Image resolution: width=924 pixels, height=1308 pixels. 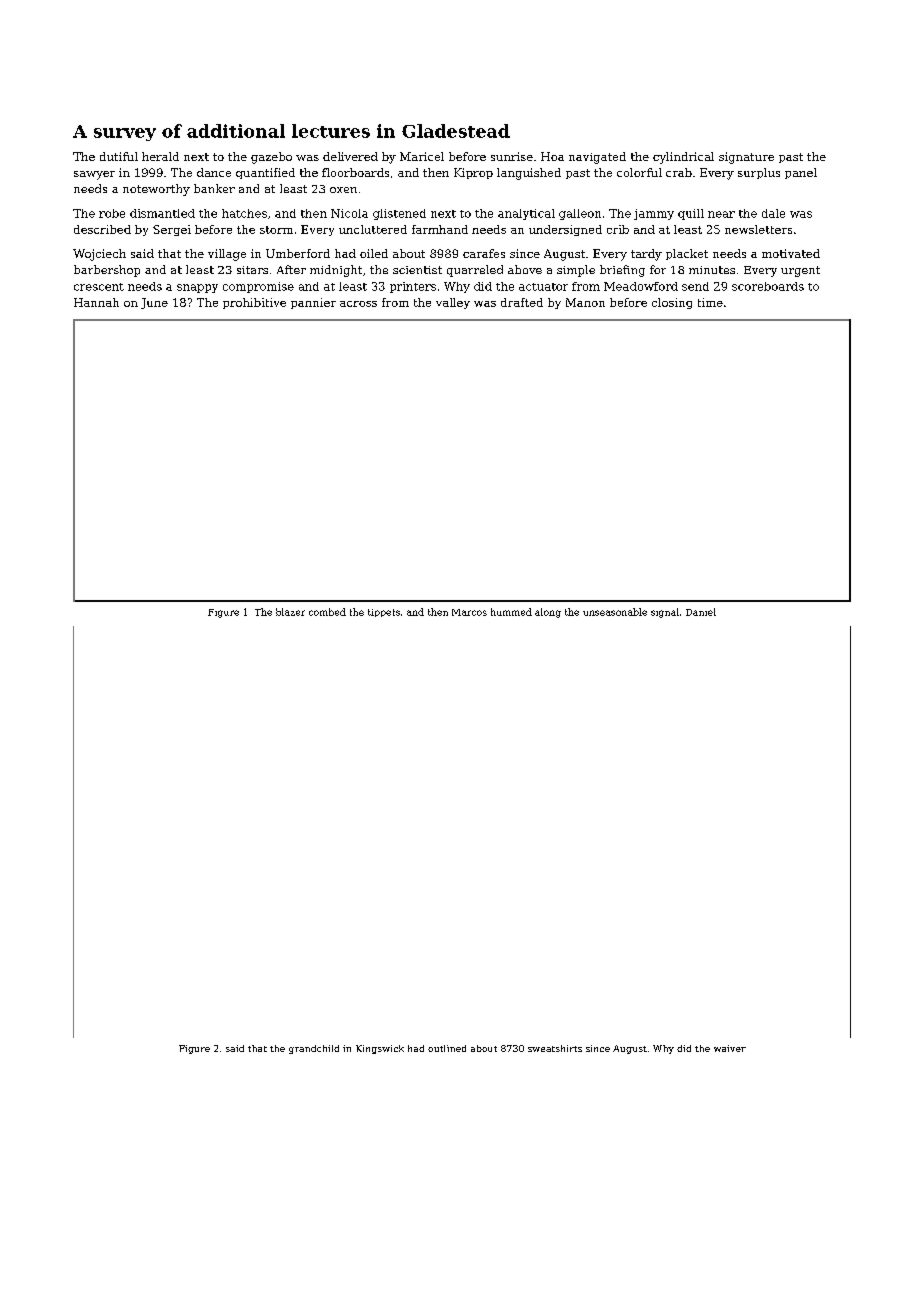 What do you see at coordinates (258, 287) in the image?
I see `compromise` at bounding box center [258, 287].
